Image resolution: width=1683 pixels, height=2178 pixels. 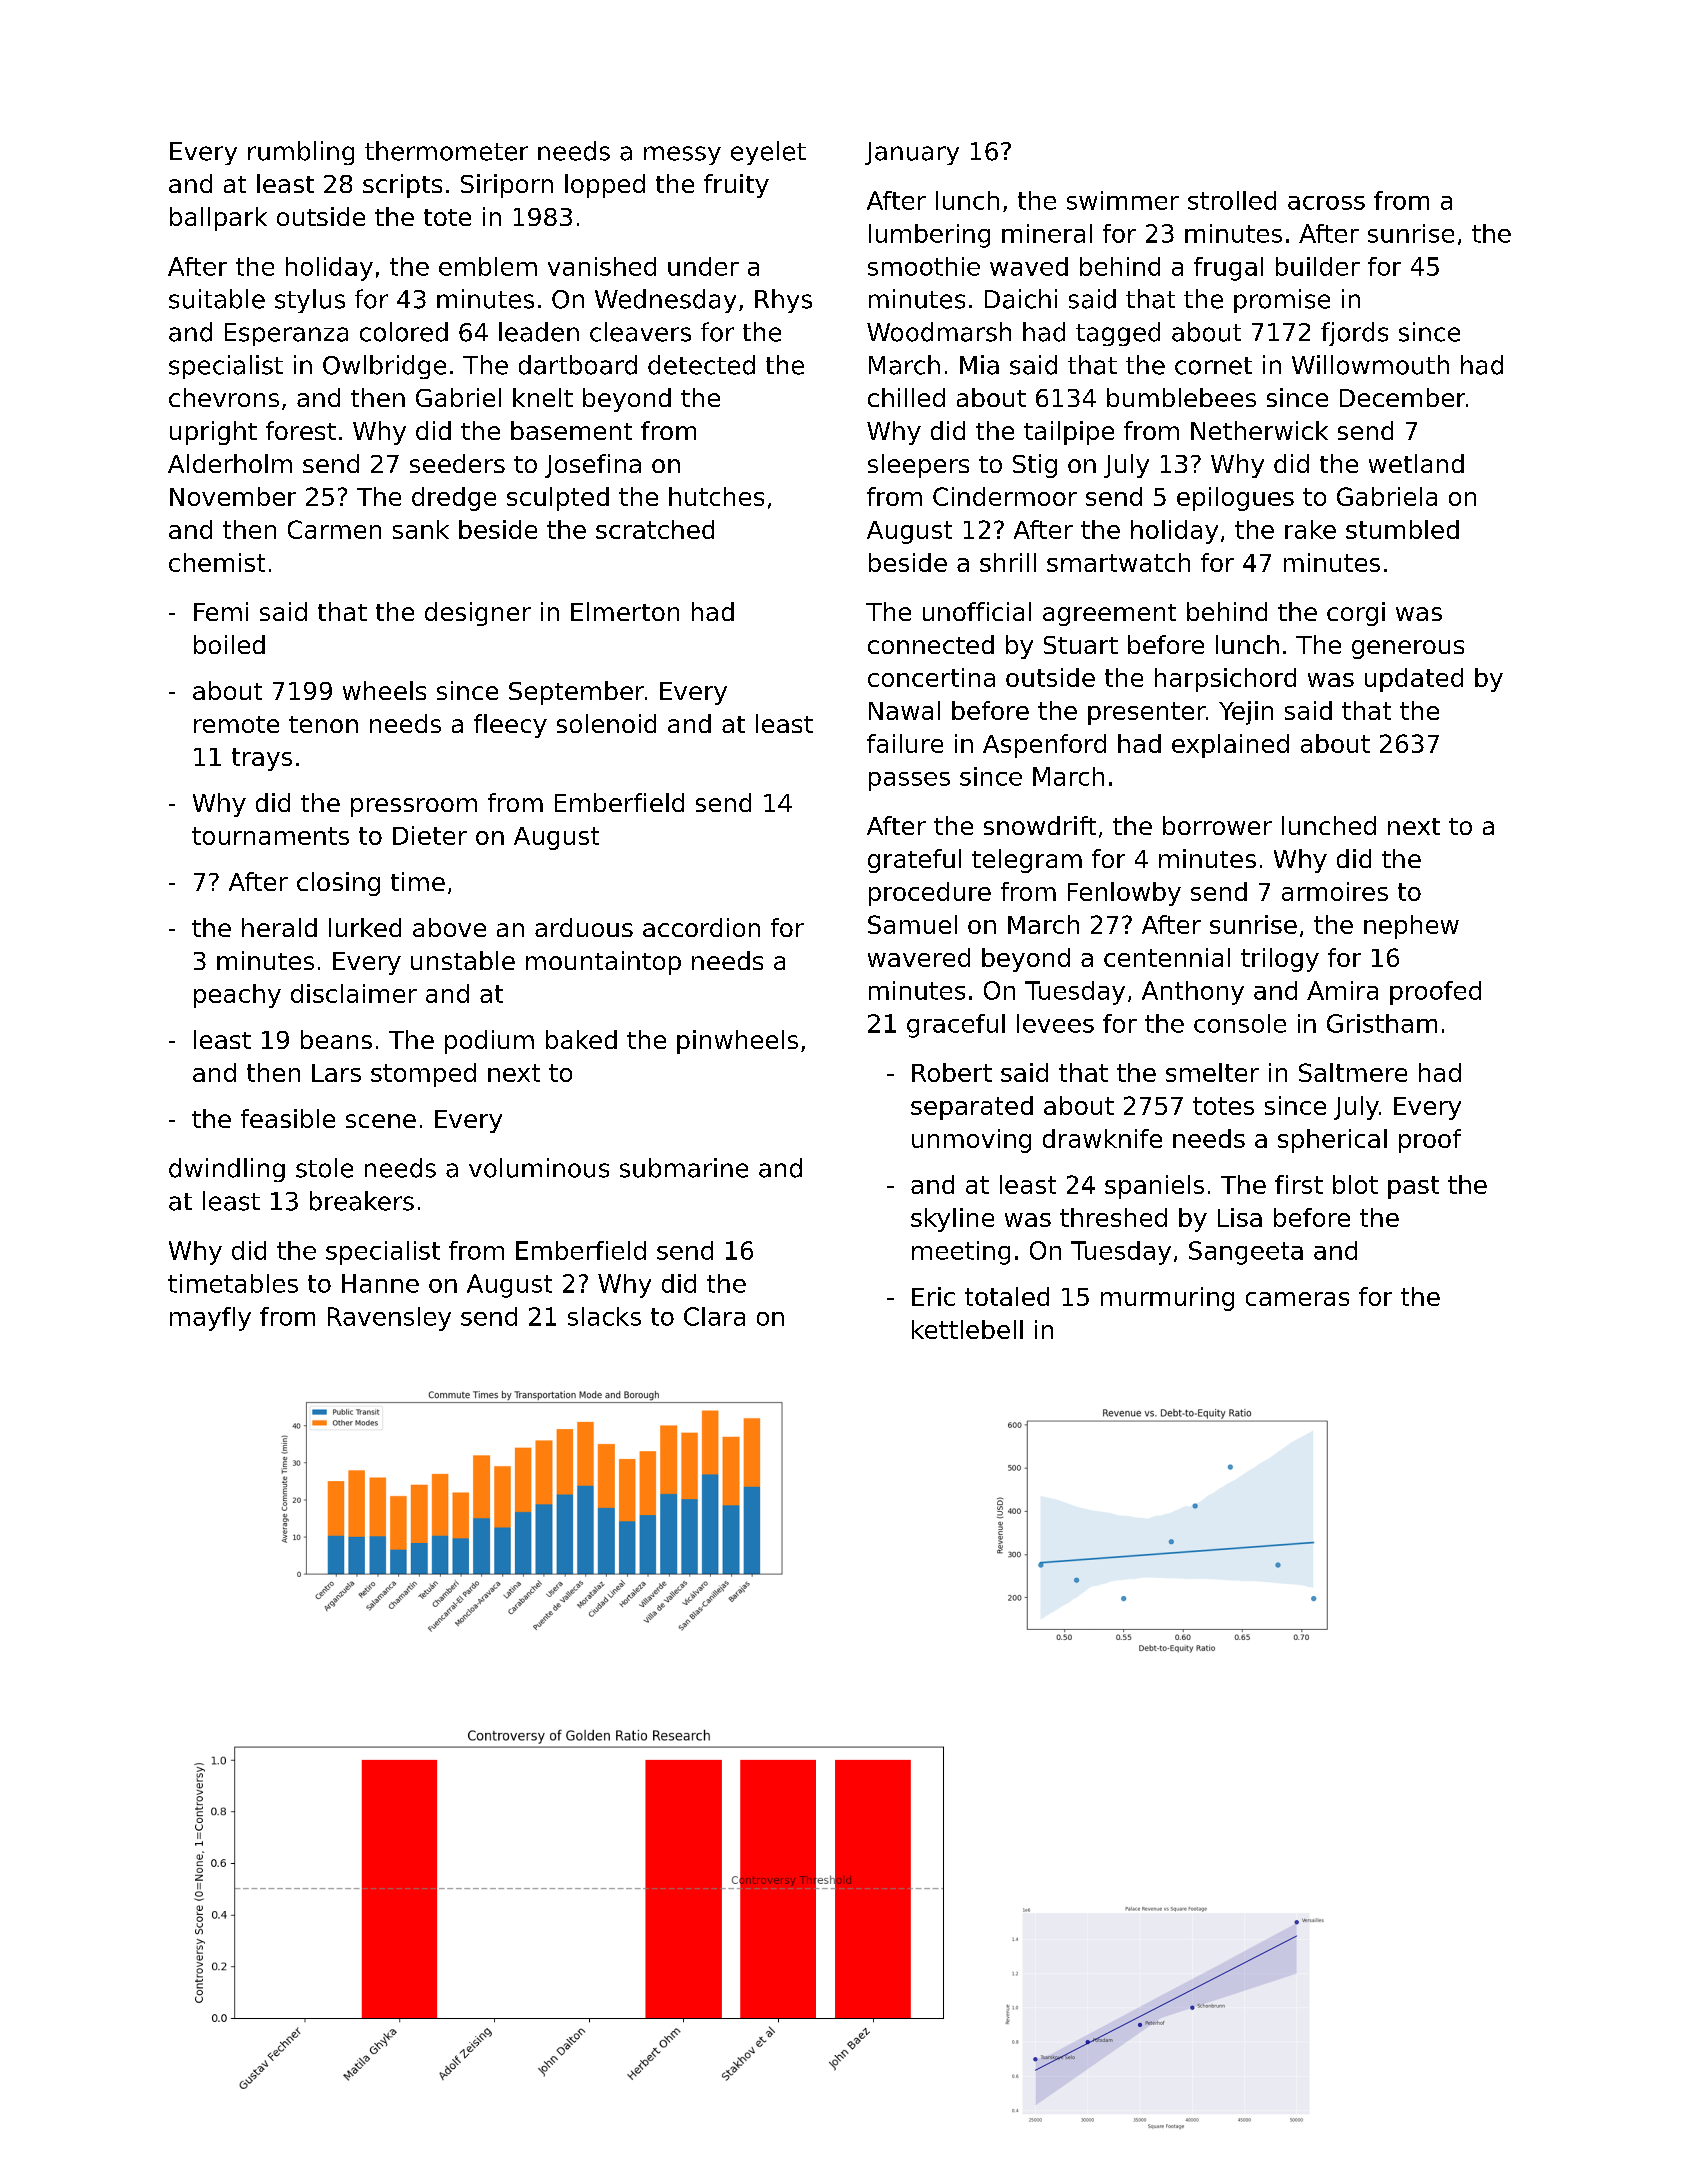 What do you see at coordinates (924, 266) in the screenshot?
I see `smoothie` at bounding box center [924, 266].
